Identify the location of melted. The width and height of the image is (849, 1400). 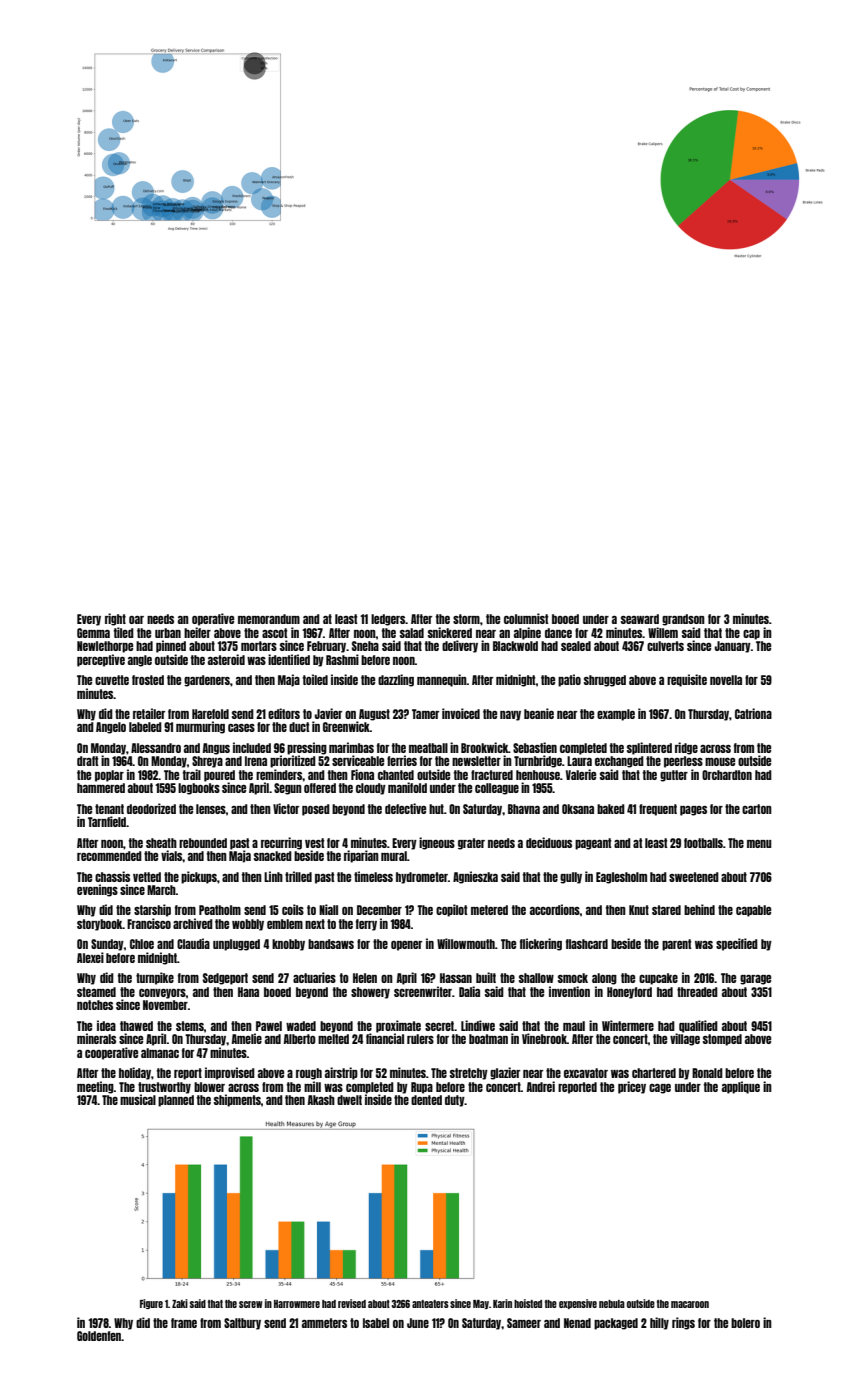
(333, 1039).
